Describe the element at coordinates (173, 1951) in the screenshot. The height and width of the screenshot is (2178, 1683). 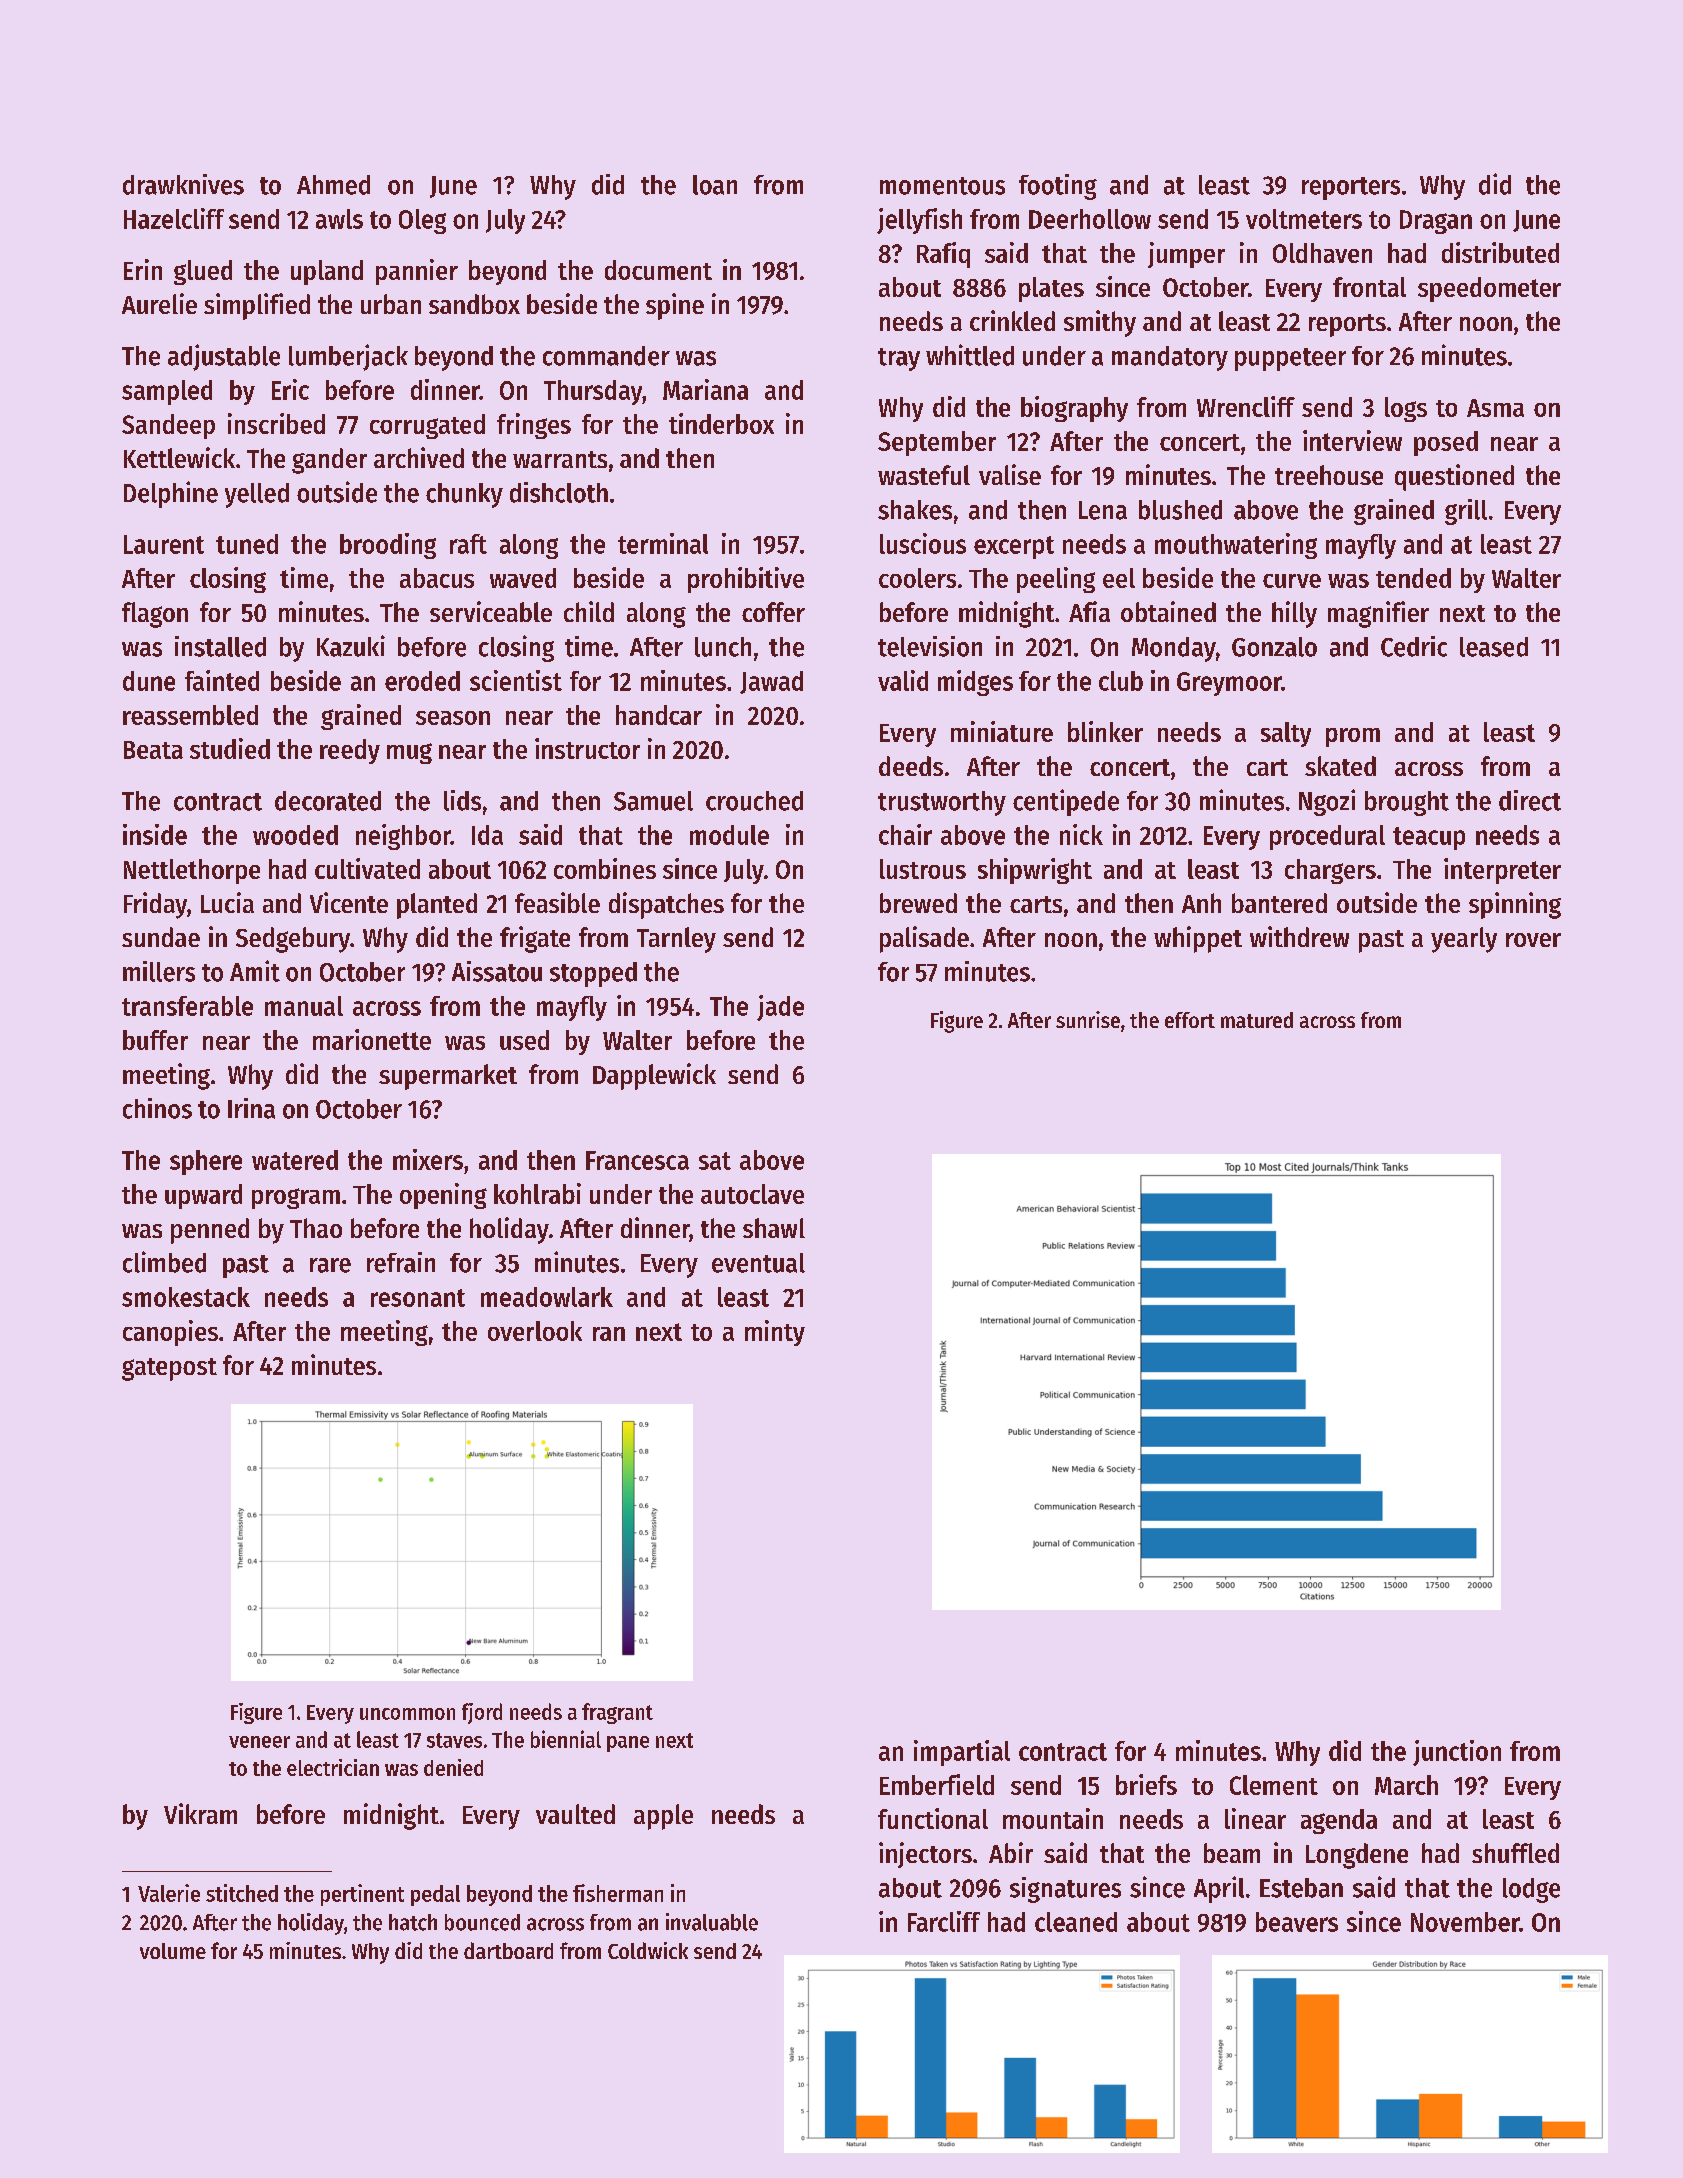
I see `volume` at that location.
